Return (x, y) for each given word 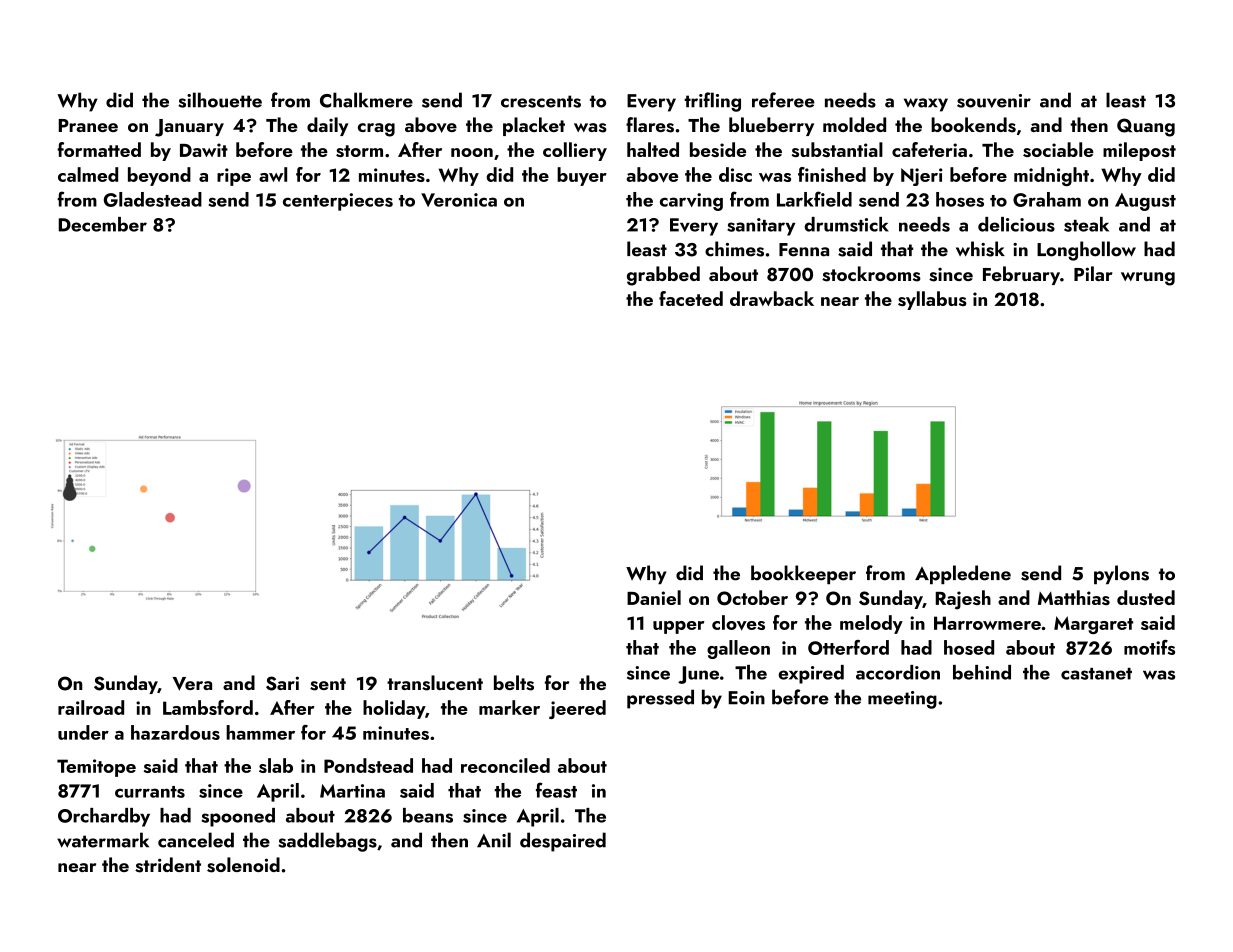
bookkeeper (803, 574)
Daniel (654, 597)
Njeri (921, 177)
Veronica (459, 200)
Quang (1146, 127)
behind (982, 672)
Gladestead (153, 199)
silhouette (220, 100)
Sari (282, 683)
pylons (1121, 574)
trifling (712, 102)
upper (678, 627)
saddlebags (327, 842)
